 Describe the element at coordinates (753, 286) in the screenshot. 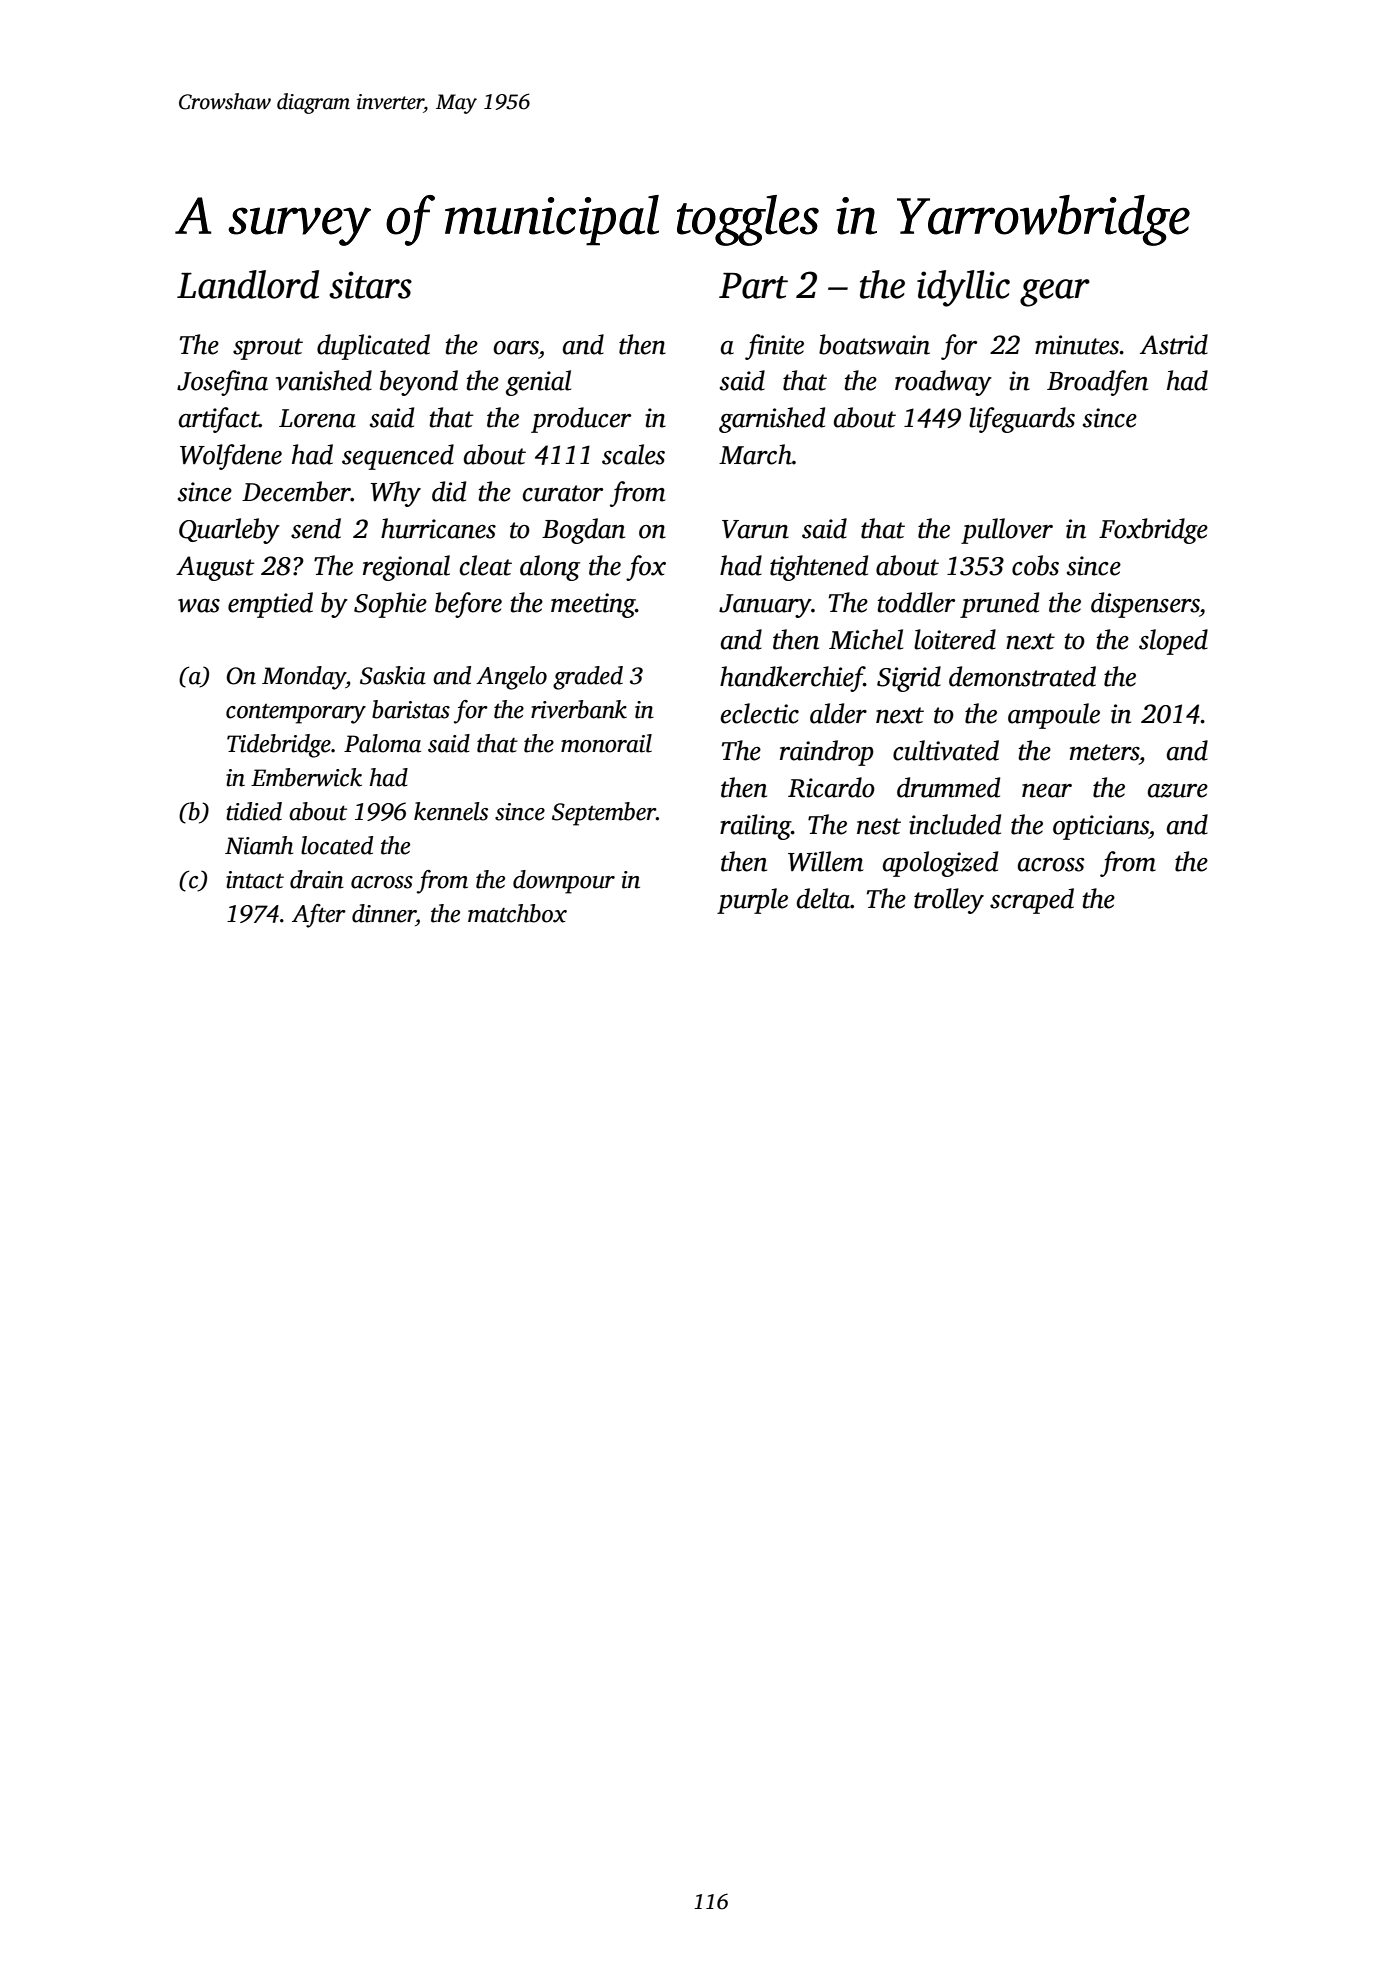

I see `Part` at that location.
